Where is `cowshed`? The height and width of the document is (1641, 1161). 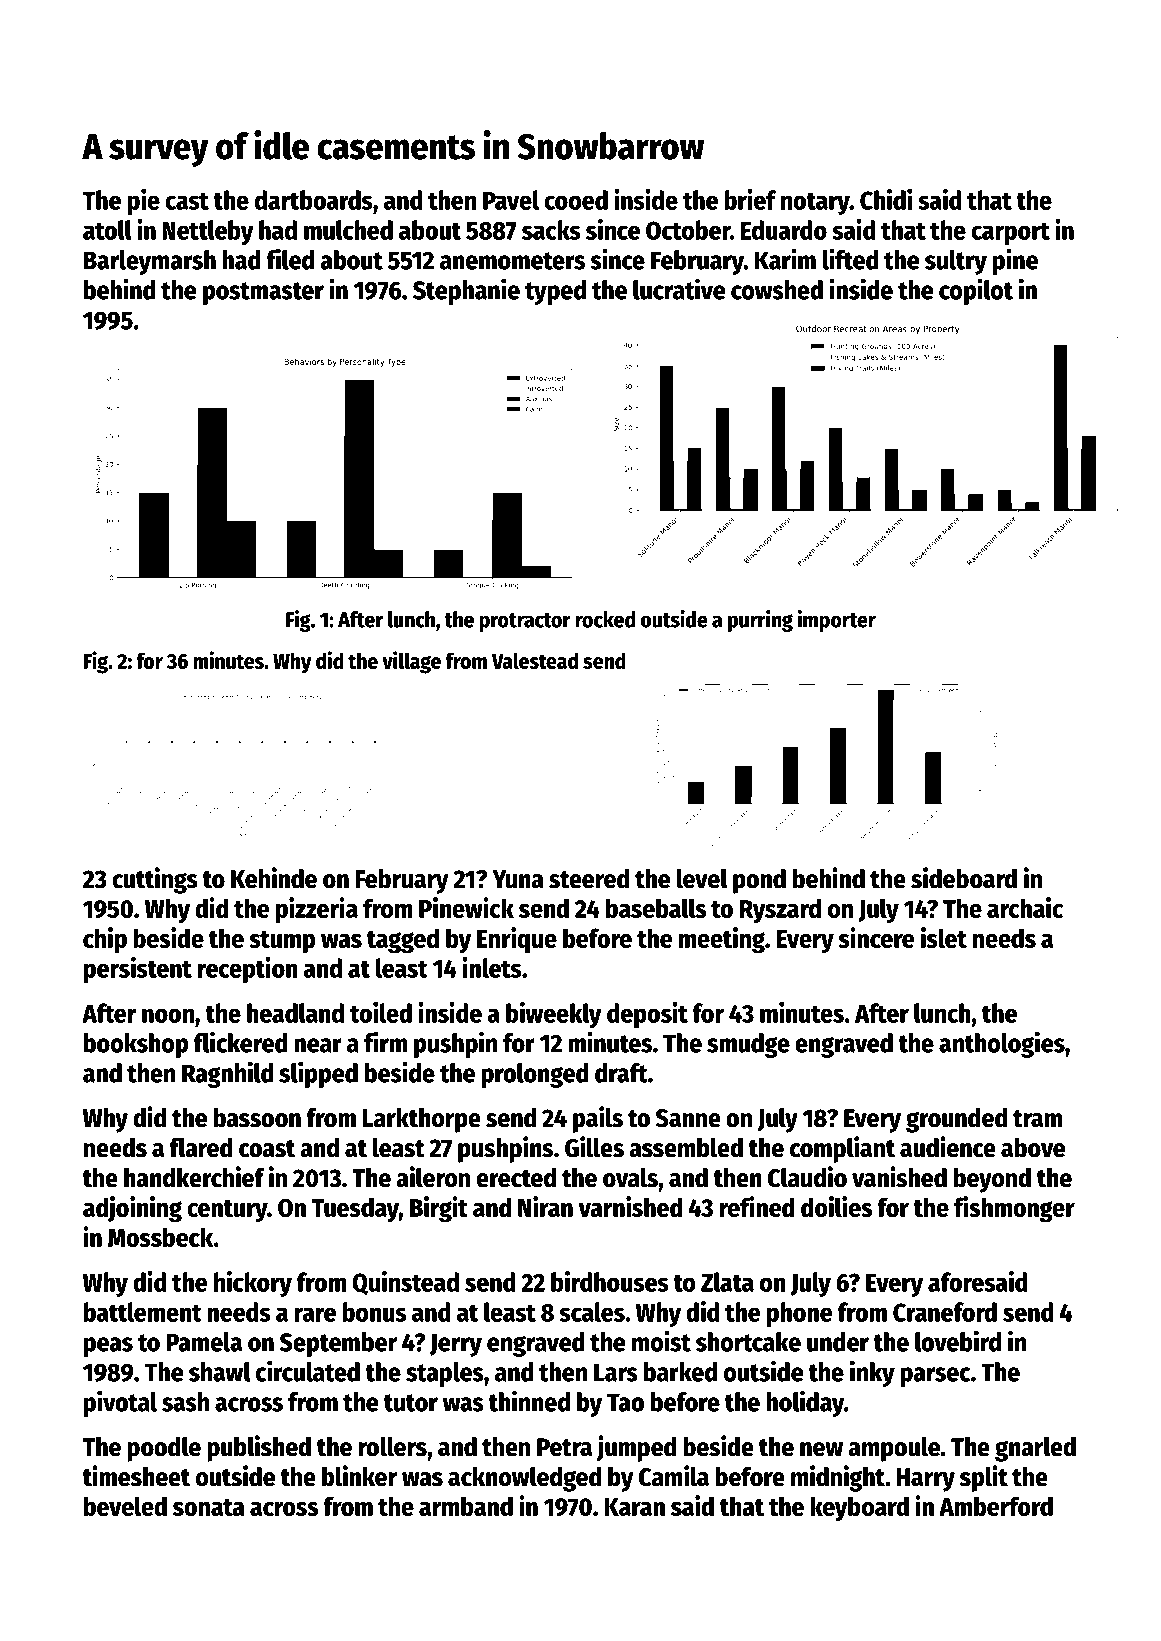 cowshed is located at coordinates (777, 290).
